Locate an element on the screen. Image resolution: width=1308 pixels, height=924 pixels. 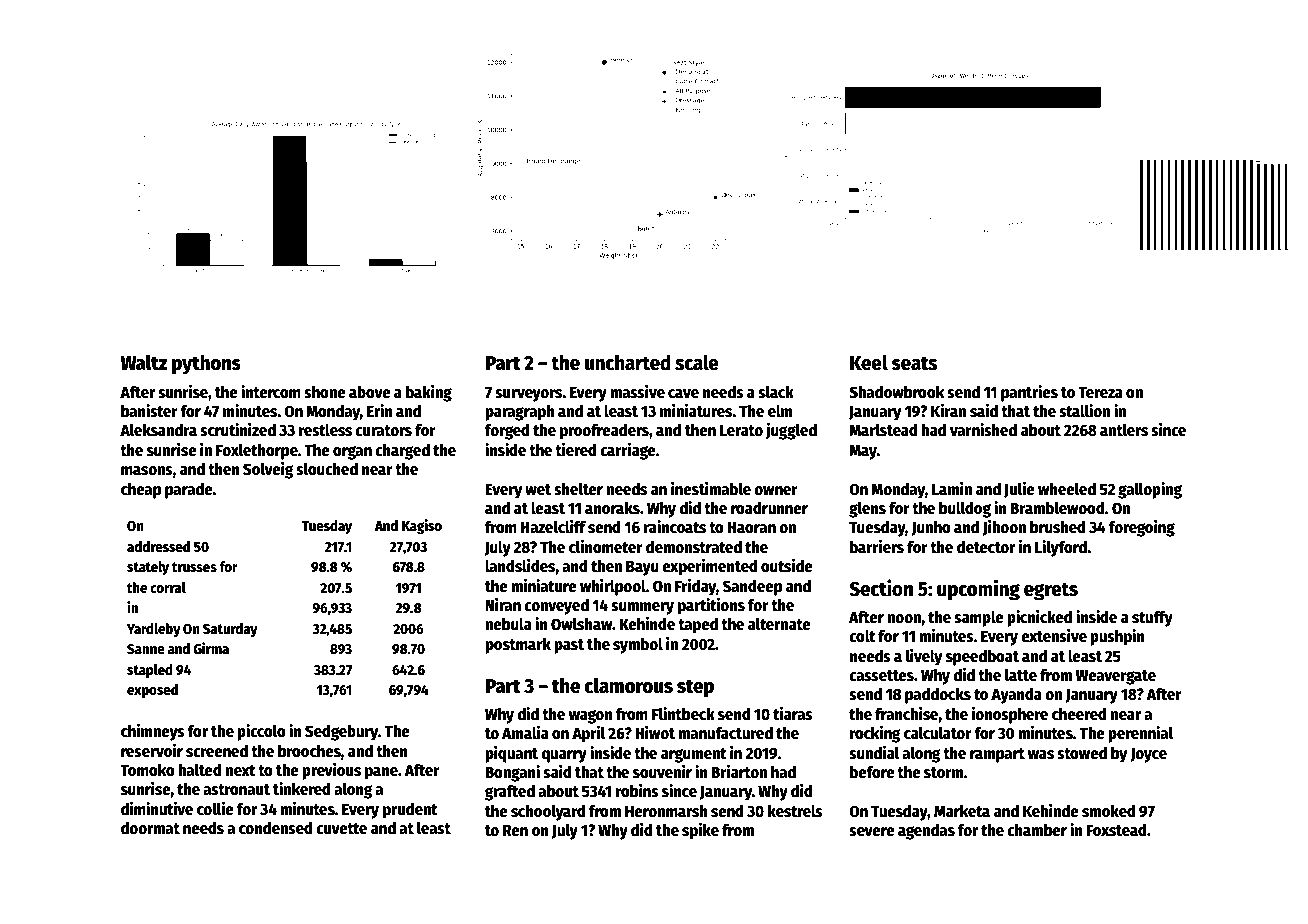
Yardleby is located at coordinates (154, 630).
